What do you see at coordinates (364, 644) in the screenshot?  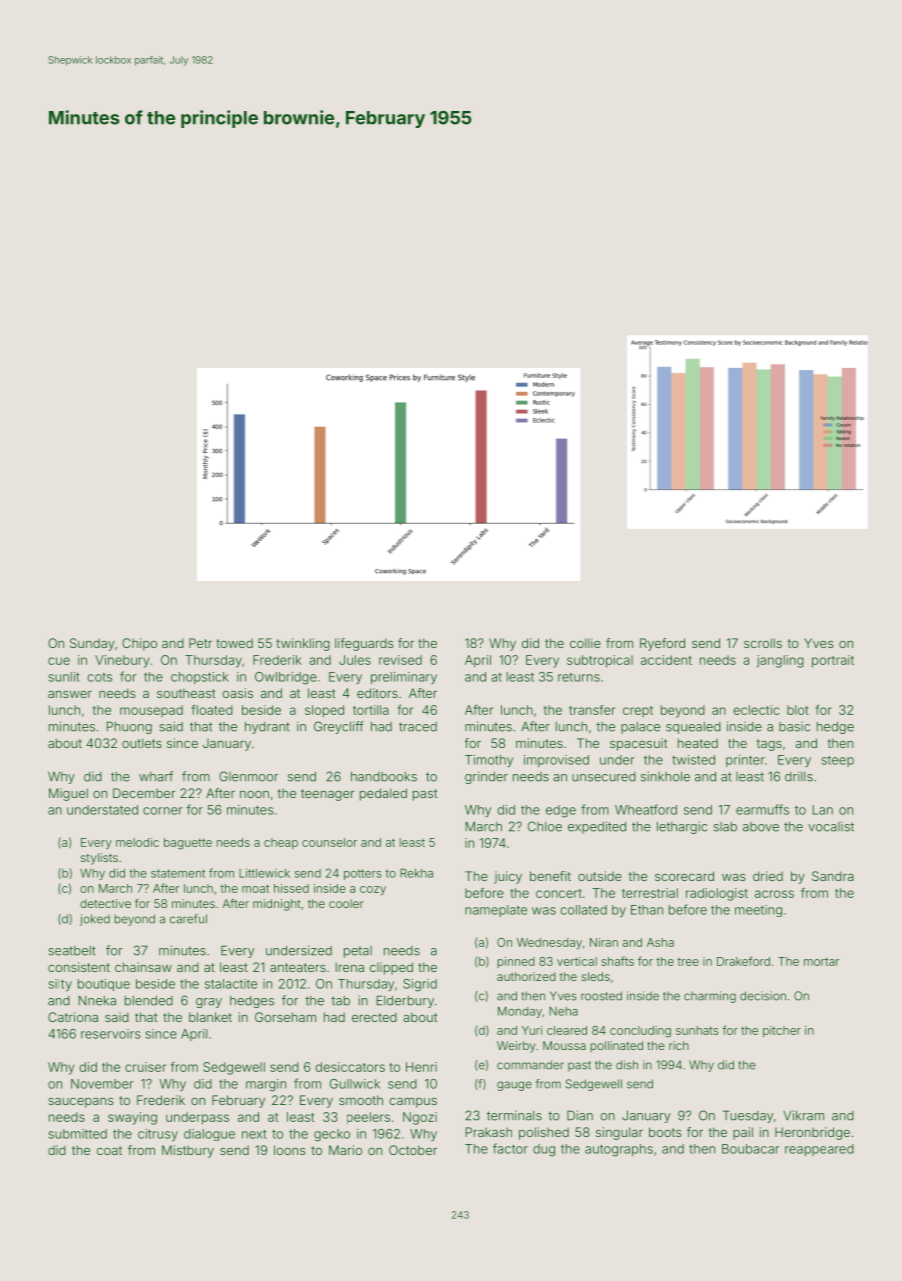 I see `lifeguards` at bounding box center [364, 644].
